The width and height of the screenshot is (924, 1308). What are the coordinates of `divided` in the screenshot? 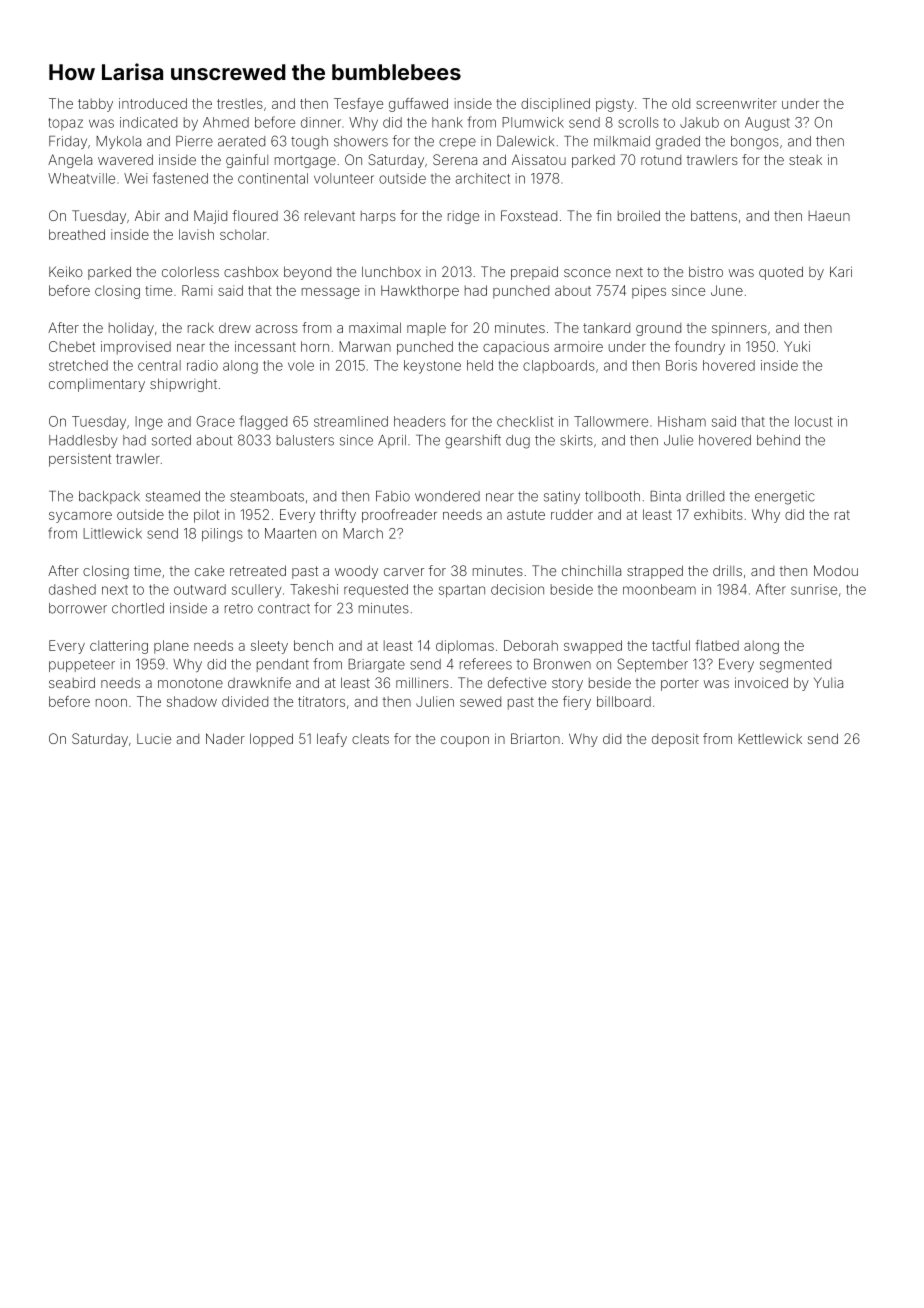 It's located at (245, 701).
